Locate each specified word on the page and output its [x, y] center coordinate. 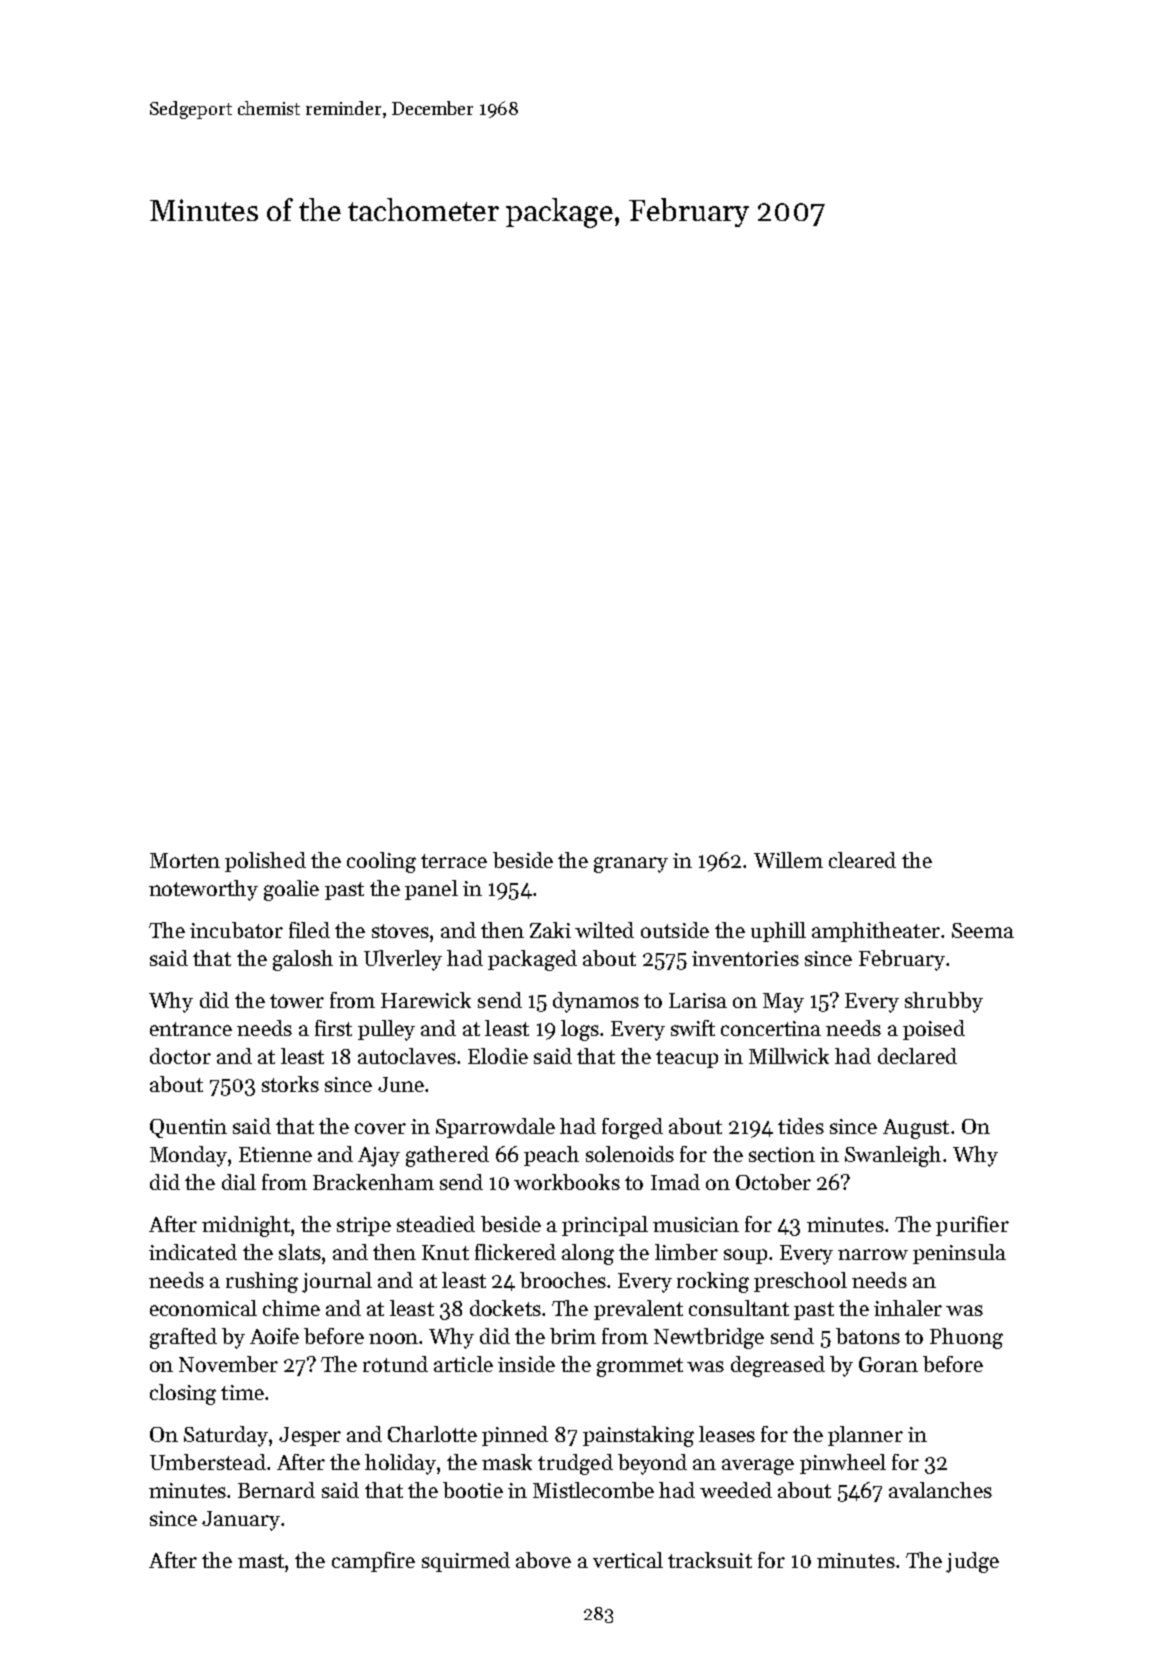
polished [265, 862]
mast [261, 1561]
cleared [862, 860]
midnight [246, 1226]
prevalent [638, 1310]
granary [631, 865]
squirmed [466, 1562]
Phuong [966, 1338]
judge [972, 1562]
